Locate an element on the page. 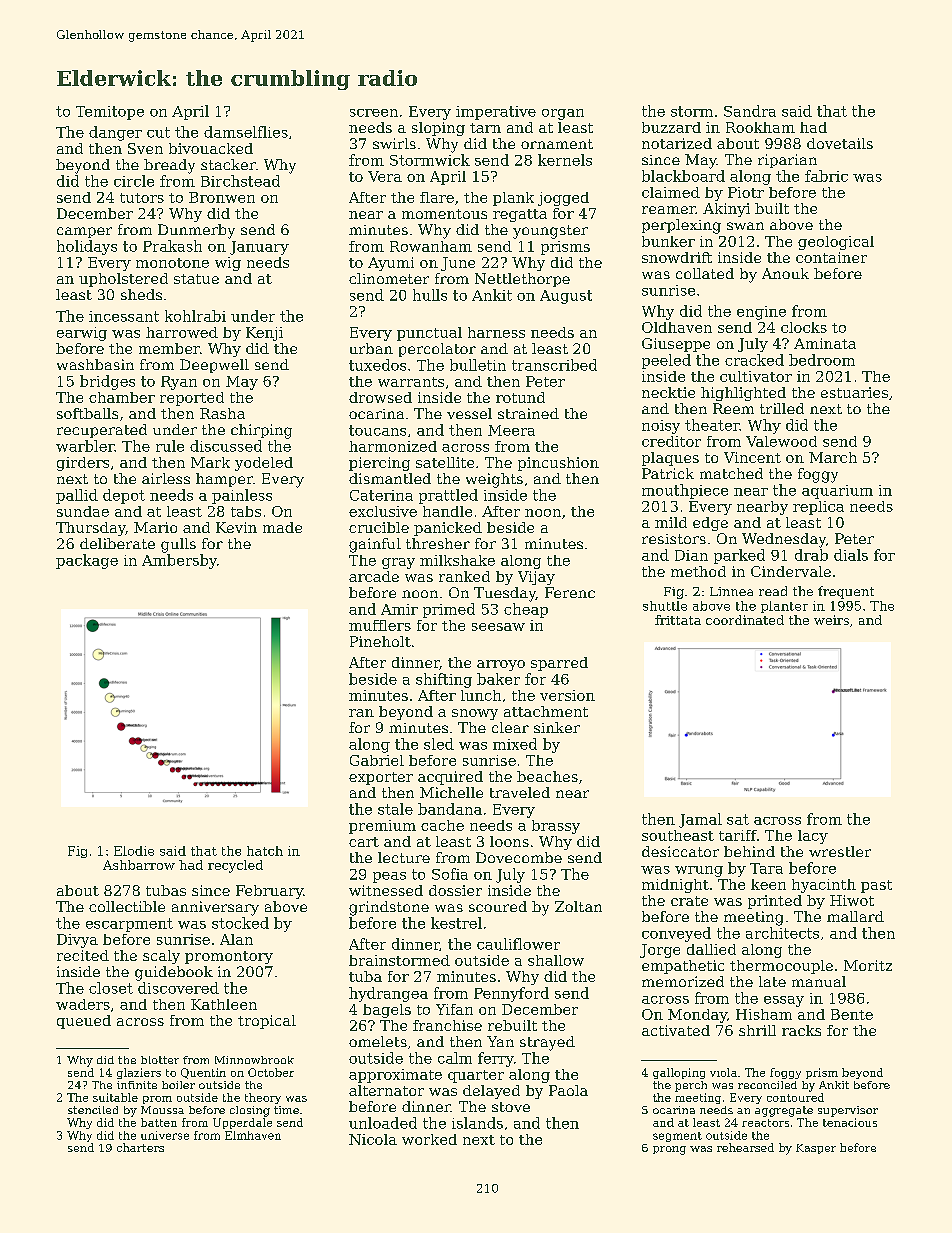 The width and height of the page is (952, 1233). Sandra is located at coordinates (750, 111).
